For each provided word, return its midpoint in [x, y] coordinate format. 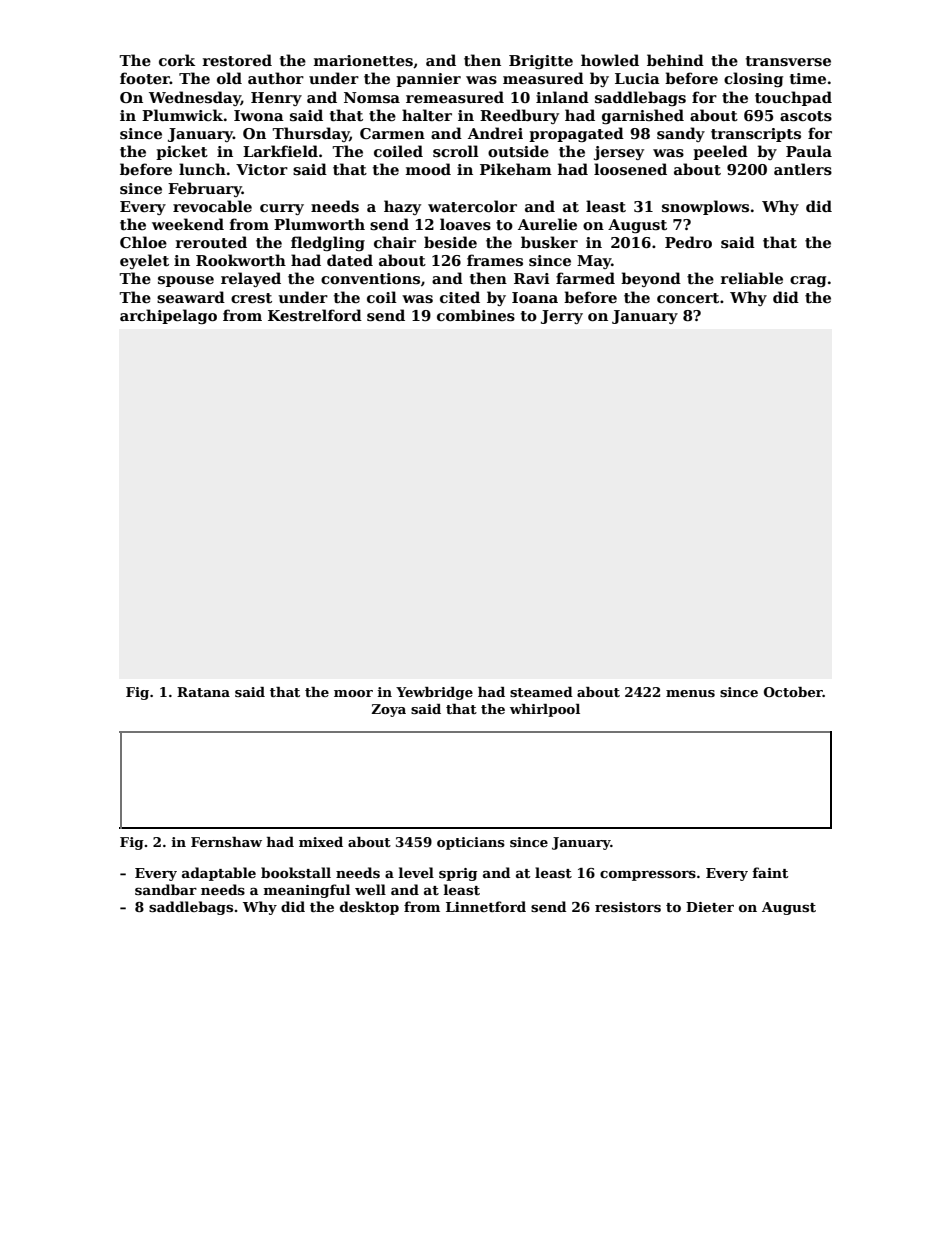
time [808, 78]
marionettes [363, 60]
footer [145, 78]
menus [690, 693]
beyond [651, 279]
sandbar [166, 889]
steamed [541, 692]
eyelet [144, 261]
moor [353, 693]
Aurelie [547, 224]
